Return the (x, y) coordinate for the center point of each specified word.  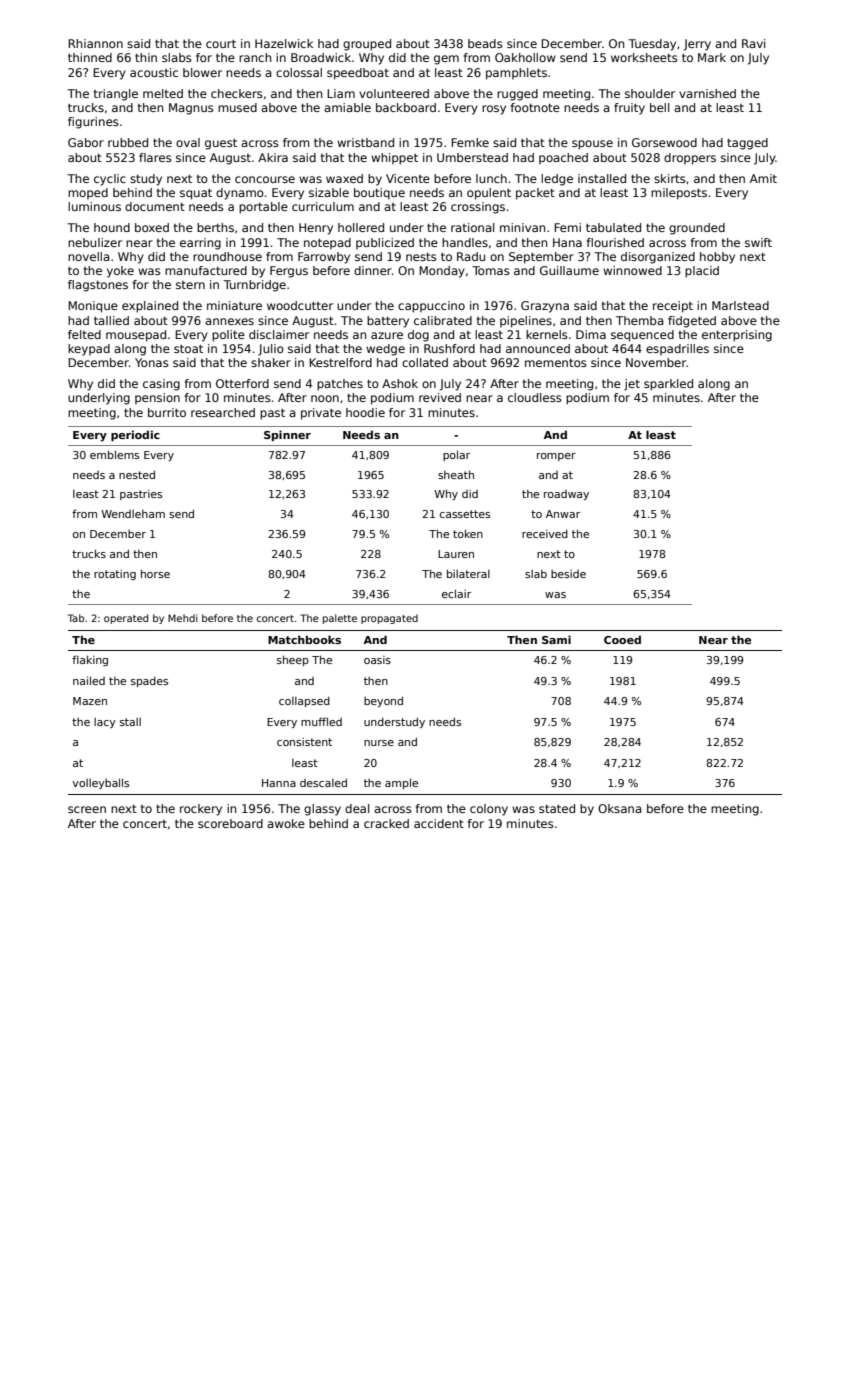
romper (556, 457)
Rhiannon (95, 43)
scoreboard (230, 823)
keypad (89, 350)
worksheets (644, 57)
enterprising (737, 336)
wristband (365, 142)
